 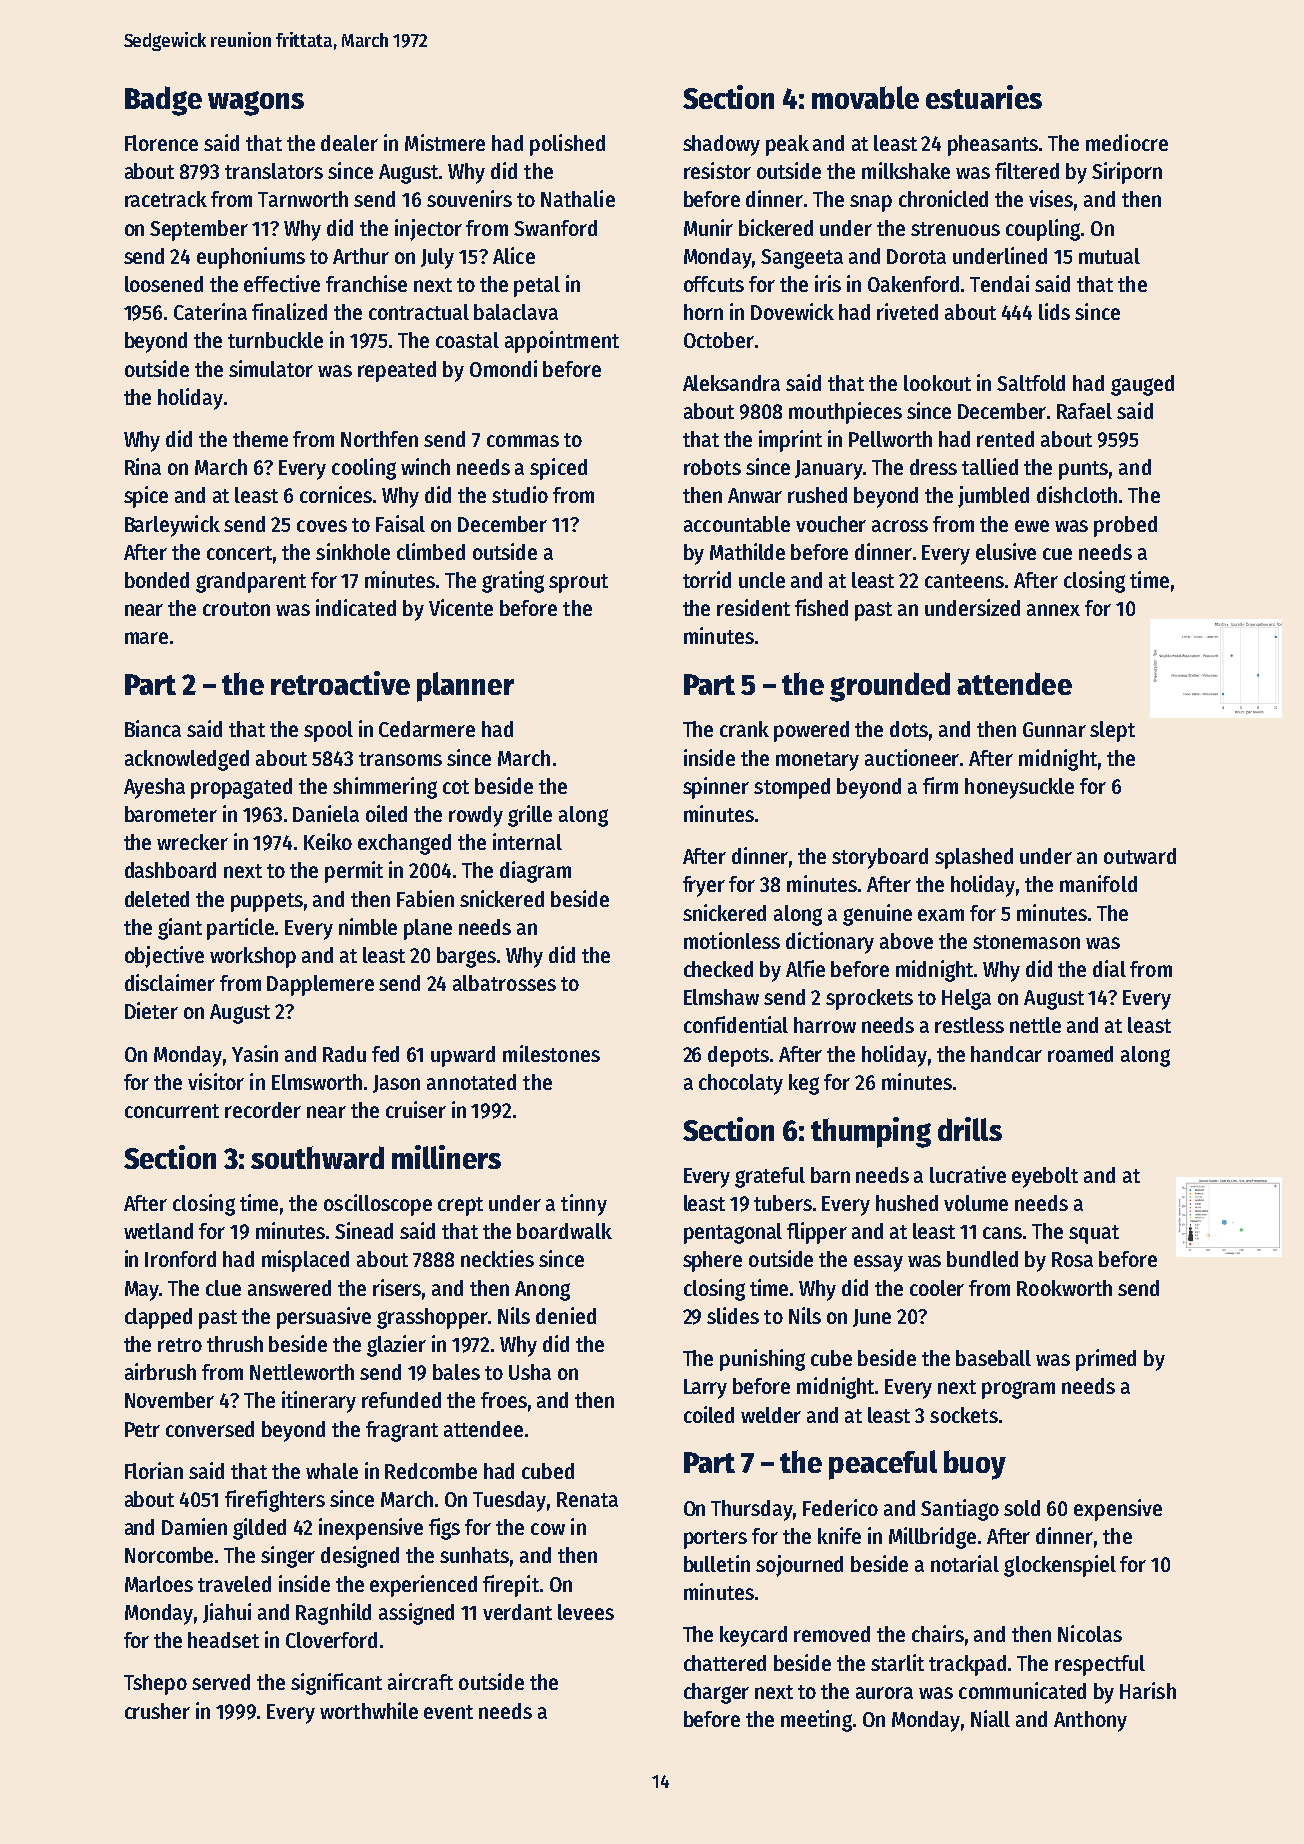 I want to click on outward, so click(x=1140, y=856).
